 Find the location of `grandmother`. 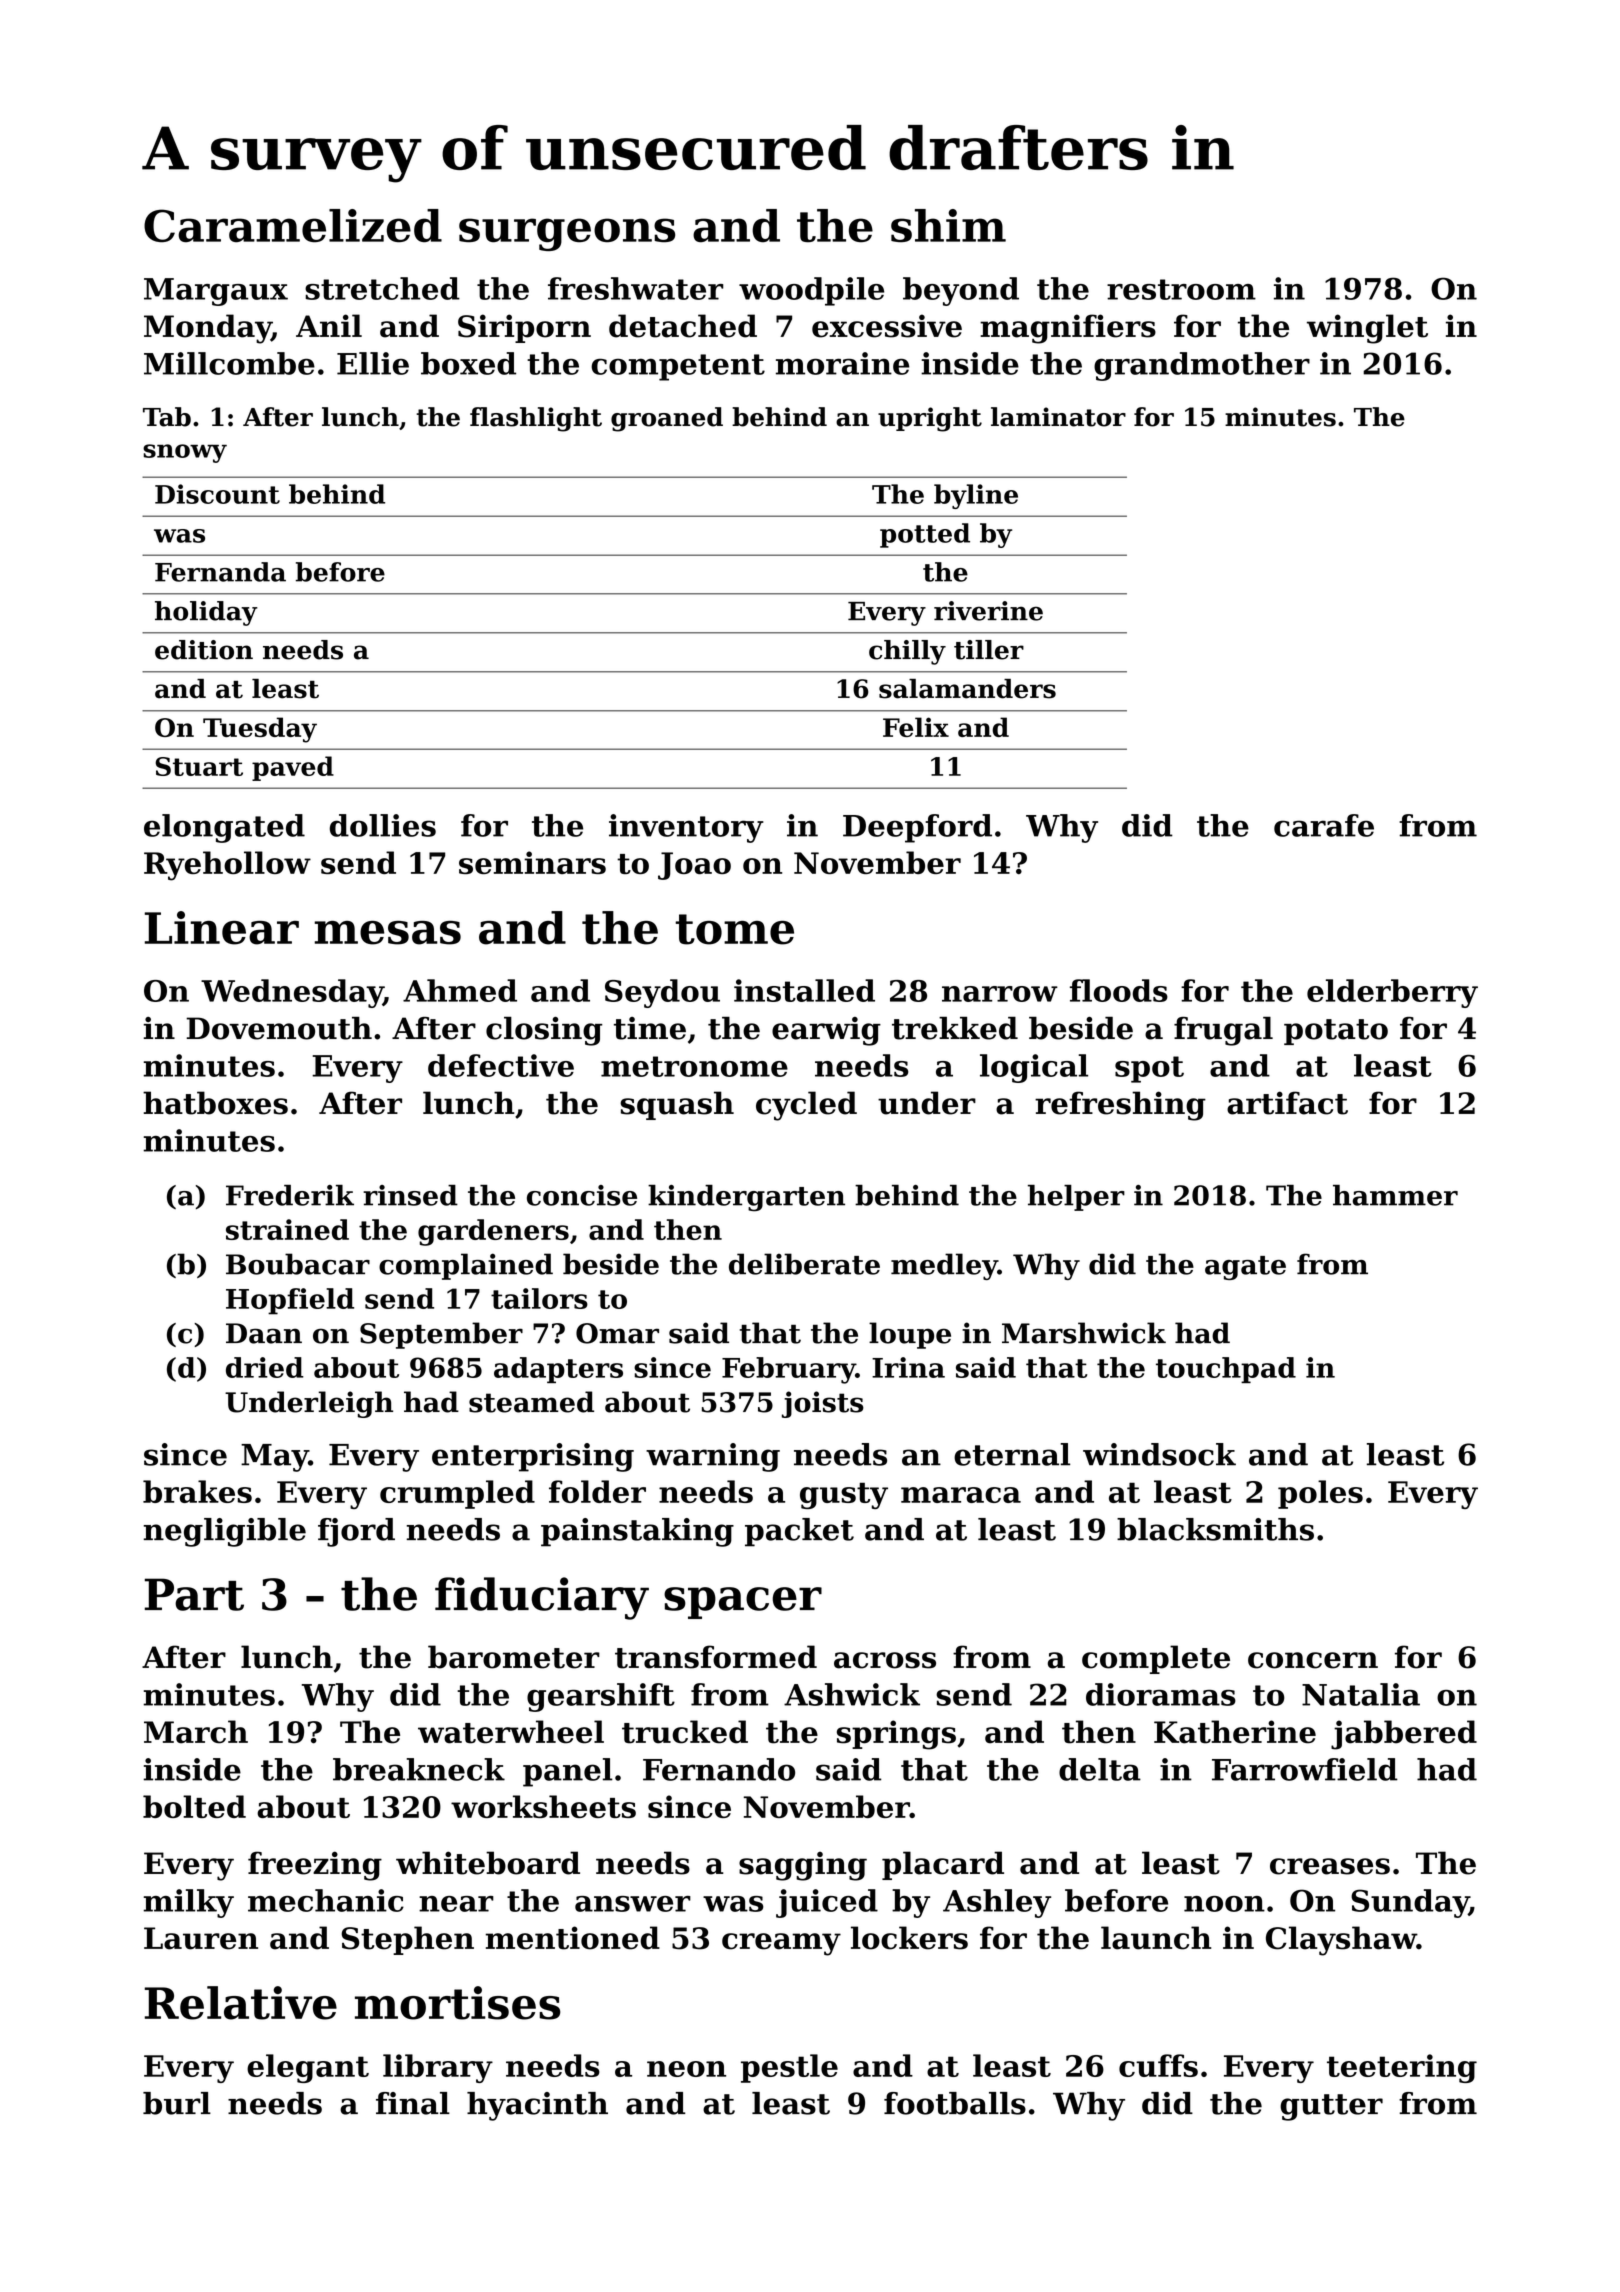

grandmother is located at coordinates (1202, 366).
